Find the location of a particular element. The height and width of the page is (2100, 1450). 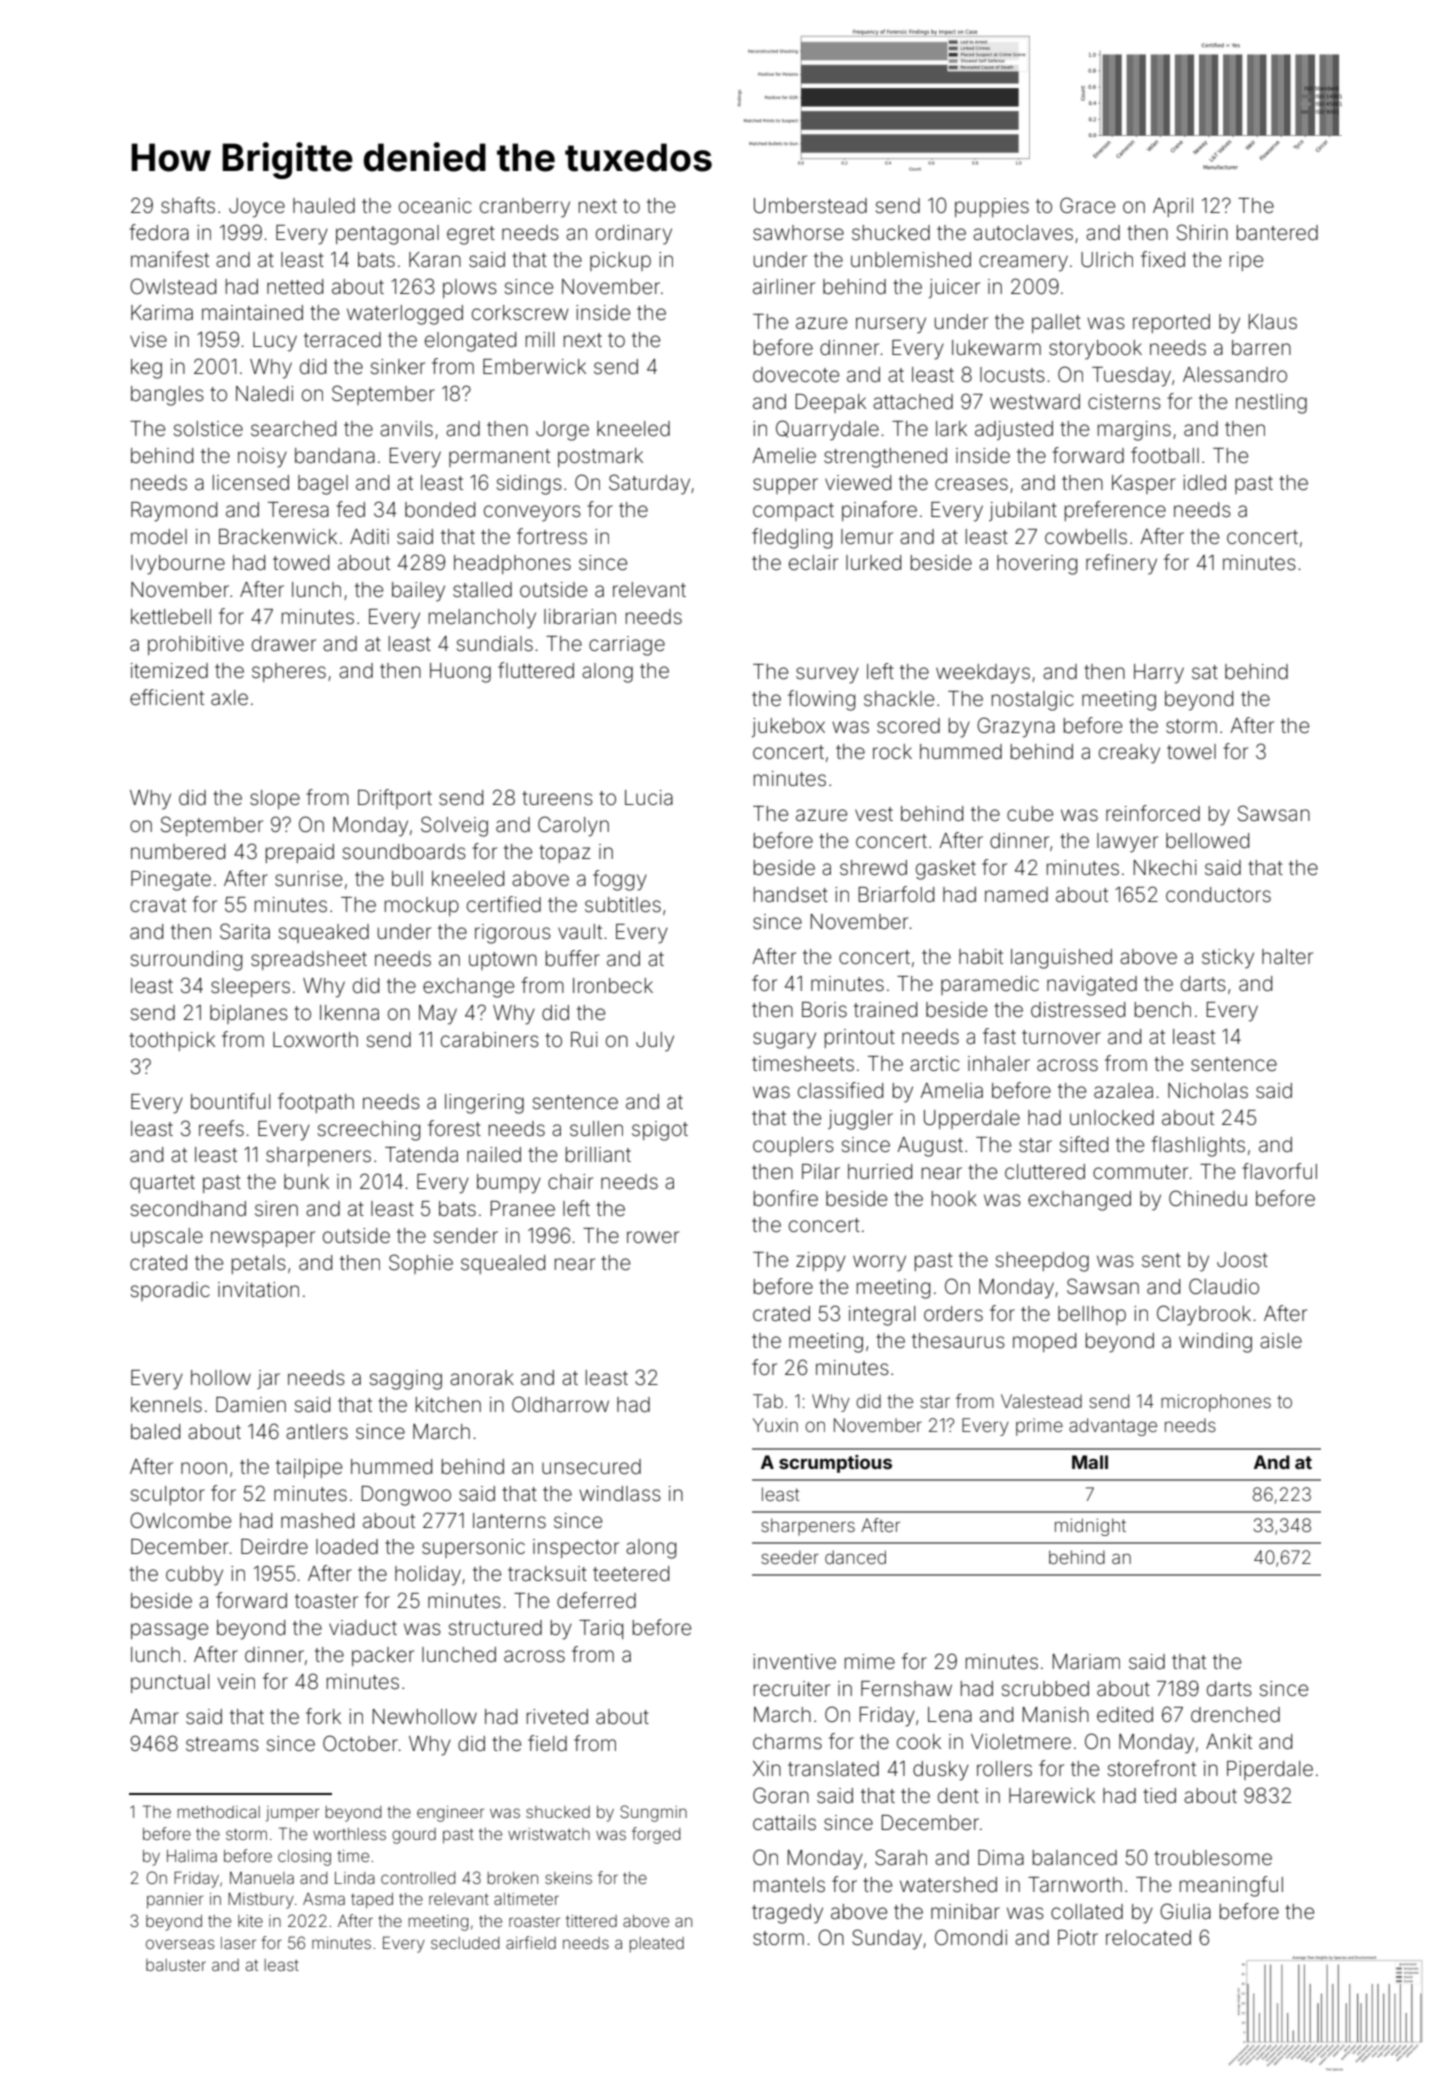

Lucy is located at coordinates (275, 342).
